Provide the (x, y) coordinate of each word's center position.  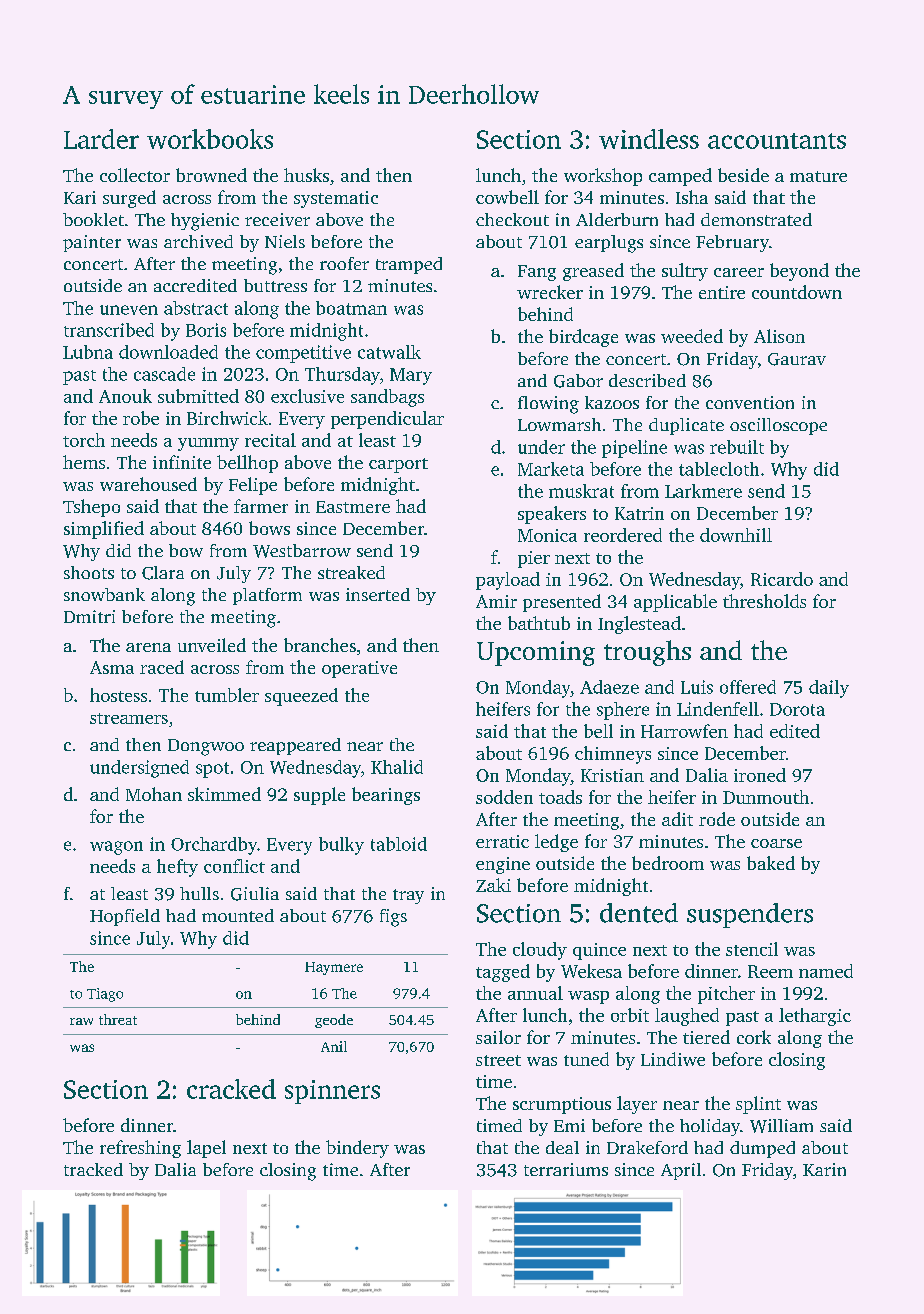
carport (398, 465)
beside (743, 175)
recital (270, 440)
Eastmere (353, 507)
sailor (498, 1037)
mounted (238, 915)
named (826, 971)
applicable (675, 603)
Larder (101, 139)
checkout (512, 219)
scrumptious (562, 1105)
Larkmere (703, 491)
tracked (93, 1169)
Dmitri (89, 616)
